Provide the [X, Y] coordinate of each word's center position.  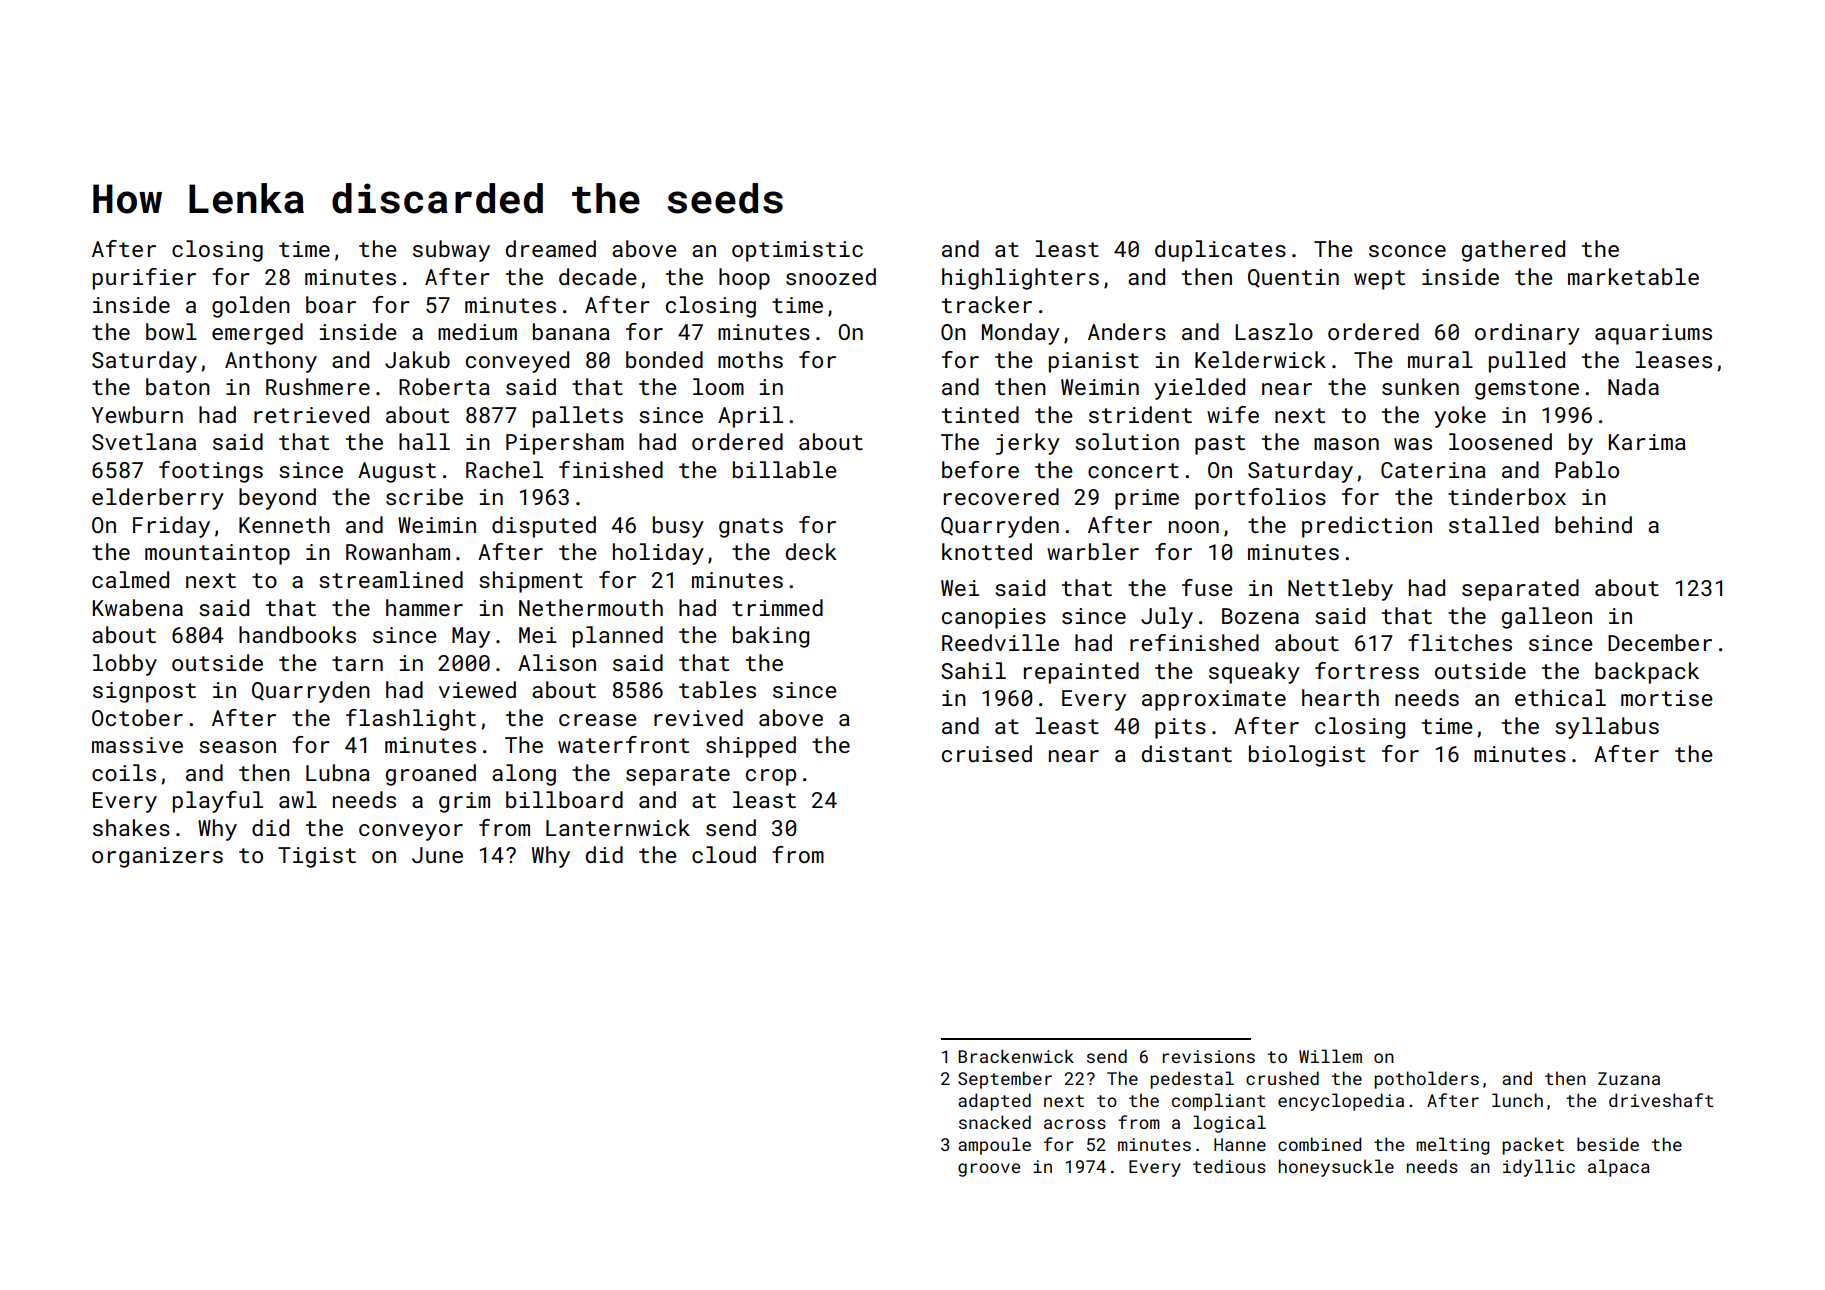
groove [989, 1170]
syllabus [1607, 728]
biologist [1307, 756]
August [397, 472]
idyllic [1539, 1168]
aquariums [1653, 334]
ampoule [994, 1146]
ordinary [1527, 334]
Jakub [417, 359]
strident [1140, 414]
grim [464, 802]
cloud [724, 854]
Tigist [317, 857]
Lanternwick [618, 827]
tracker [987, 304]
